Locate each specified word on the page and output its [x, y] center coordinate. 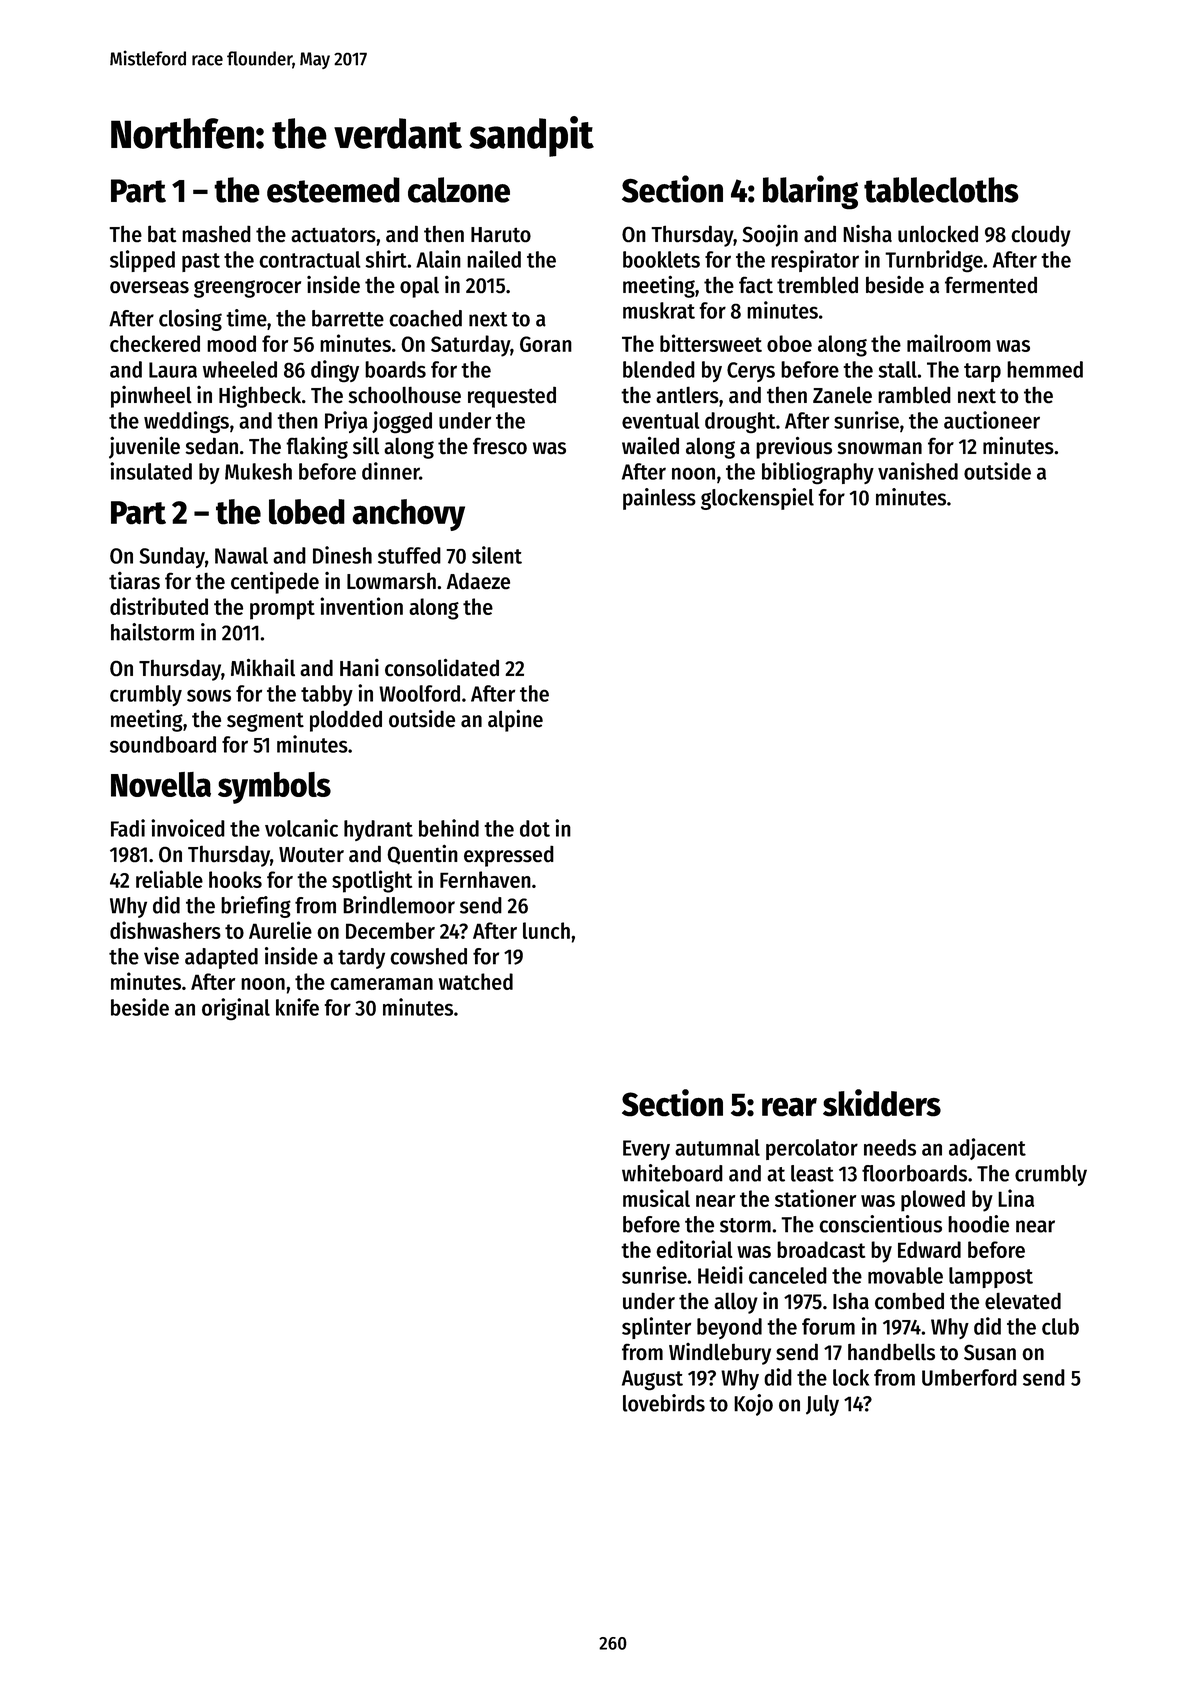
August [652, 1380]
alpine [515, 720]
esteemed [333, 190]
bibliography [818, 473]
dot [535, 828]
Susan [990, 1352]
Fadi [128, 828]
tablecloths [941, 190]
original [236, 1009]
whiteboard [672, 1173]
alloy [736, 1303]
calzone [459, 190]
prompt [282, 610]
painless [659, 499]
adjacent [987, 1149]
